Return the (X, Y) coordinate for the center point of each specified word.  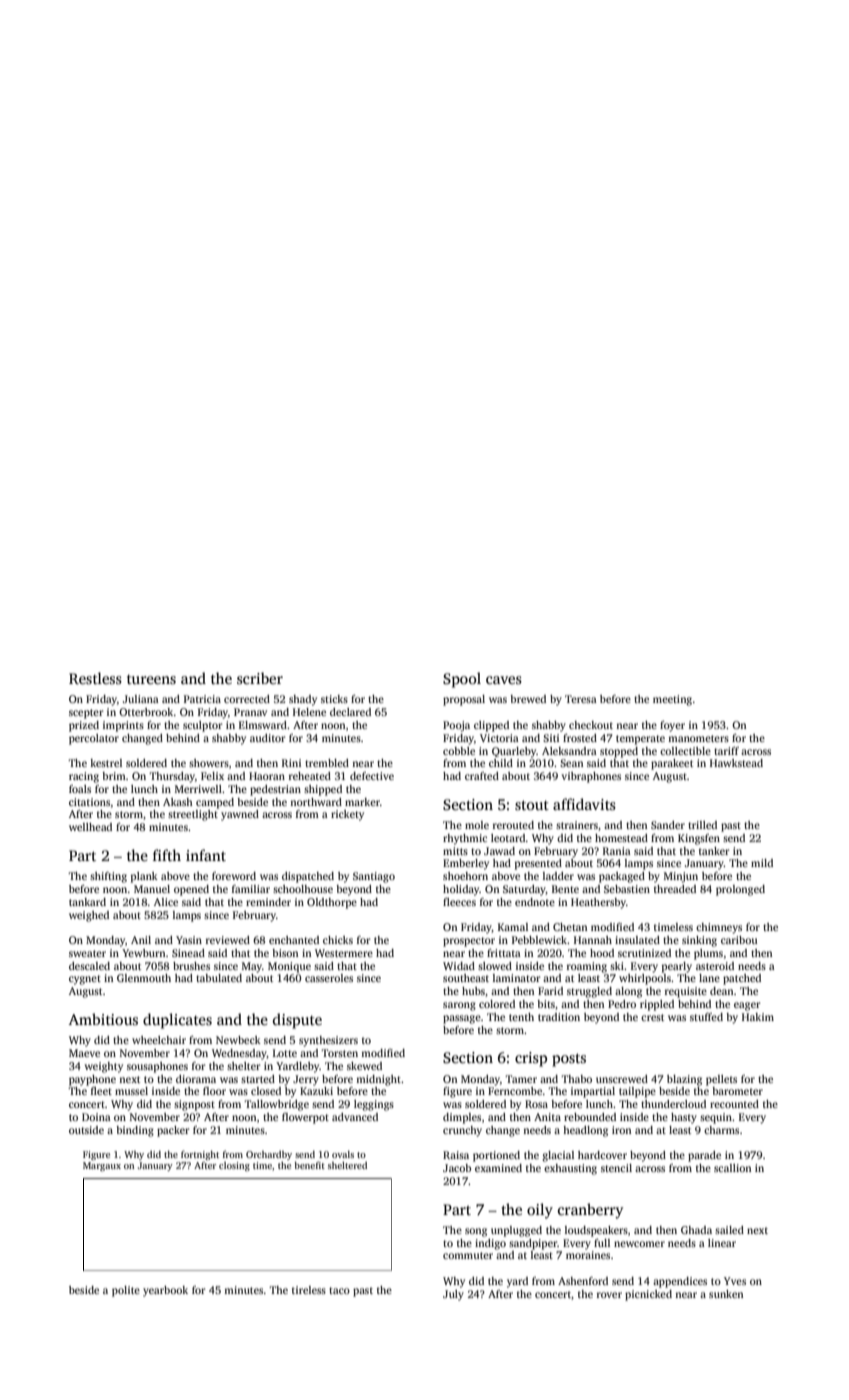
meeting (672, 700)
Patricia (202, 699)
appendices (680, 1282)
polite (126, 1291)
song (476, 1232)
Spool (462, 680)
